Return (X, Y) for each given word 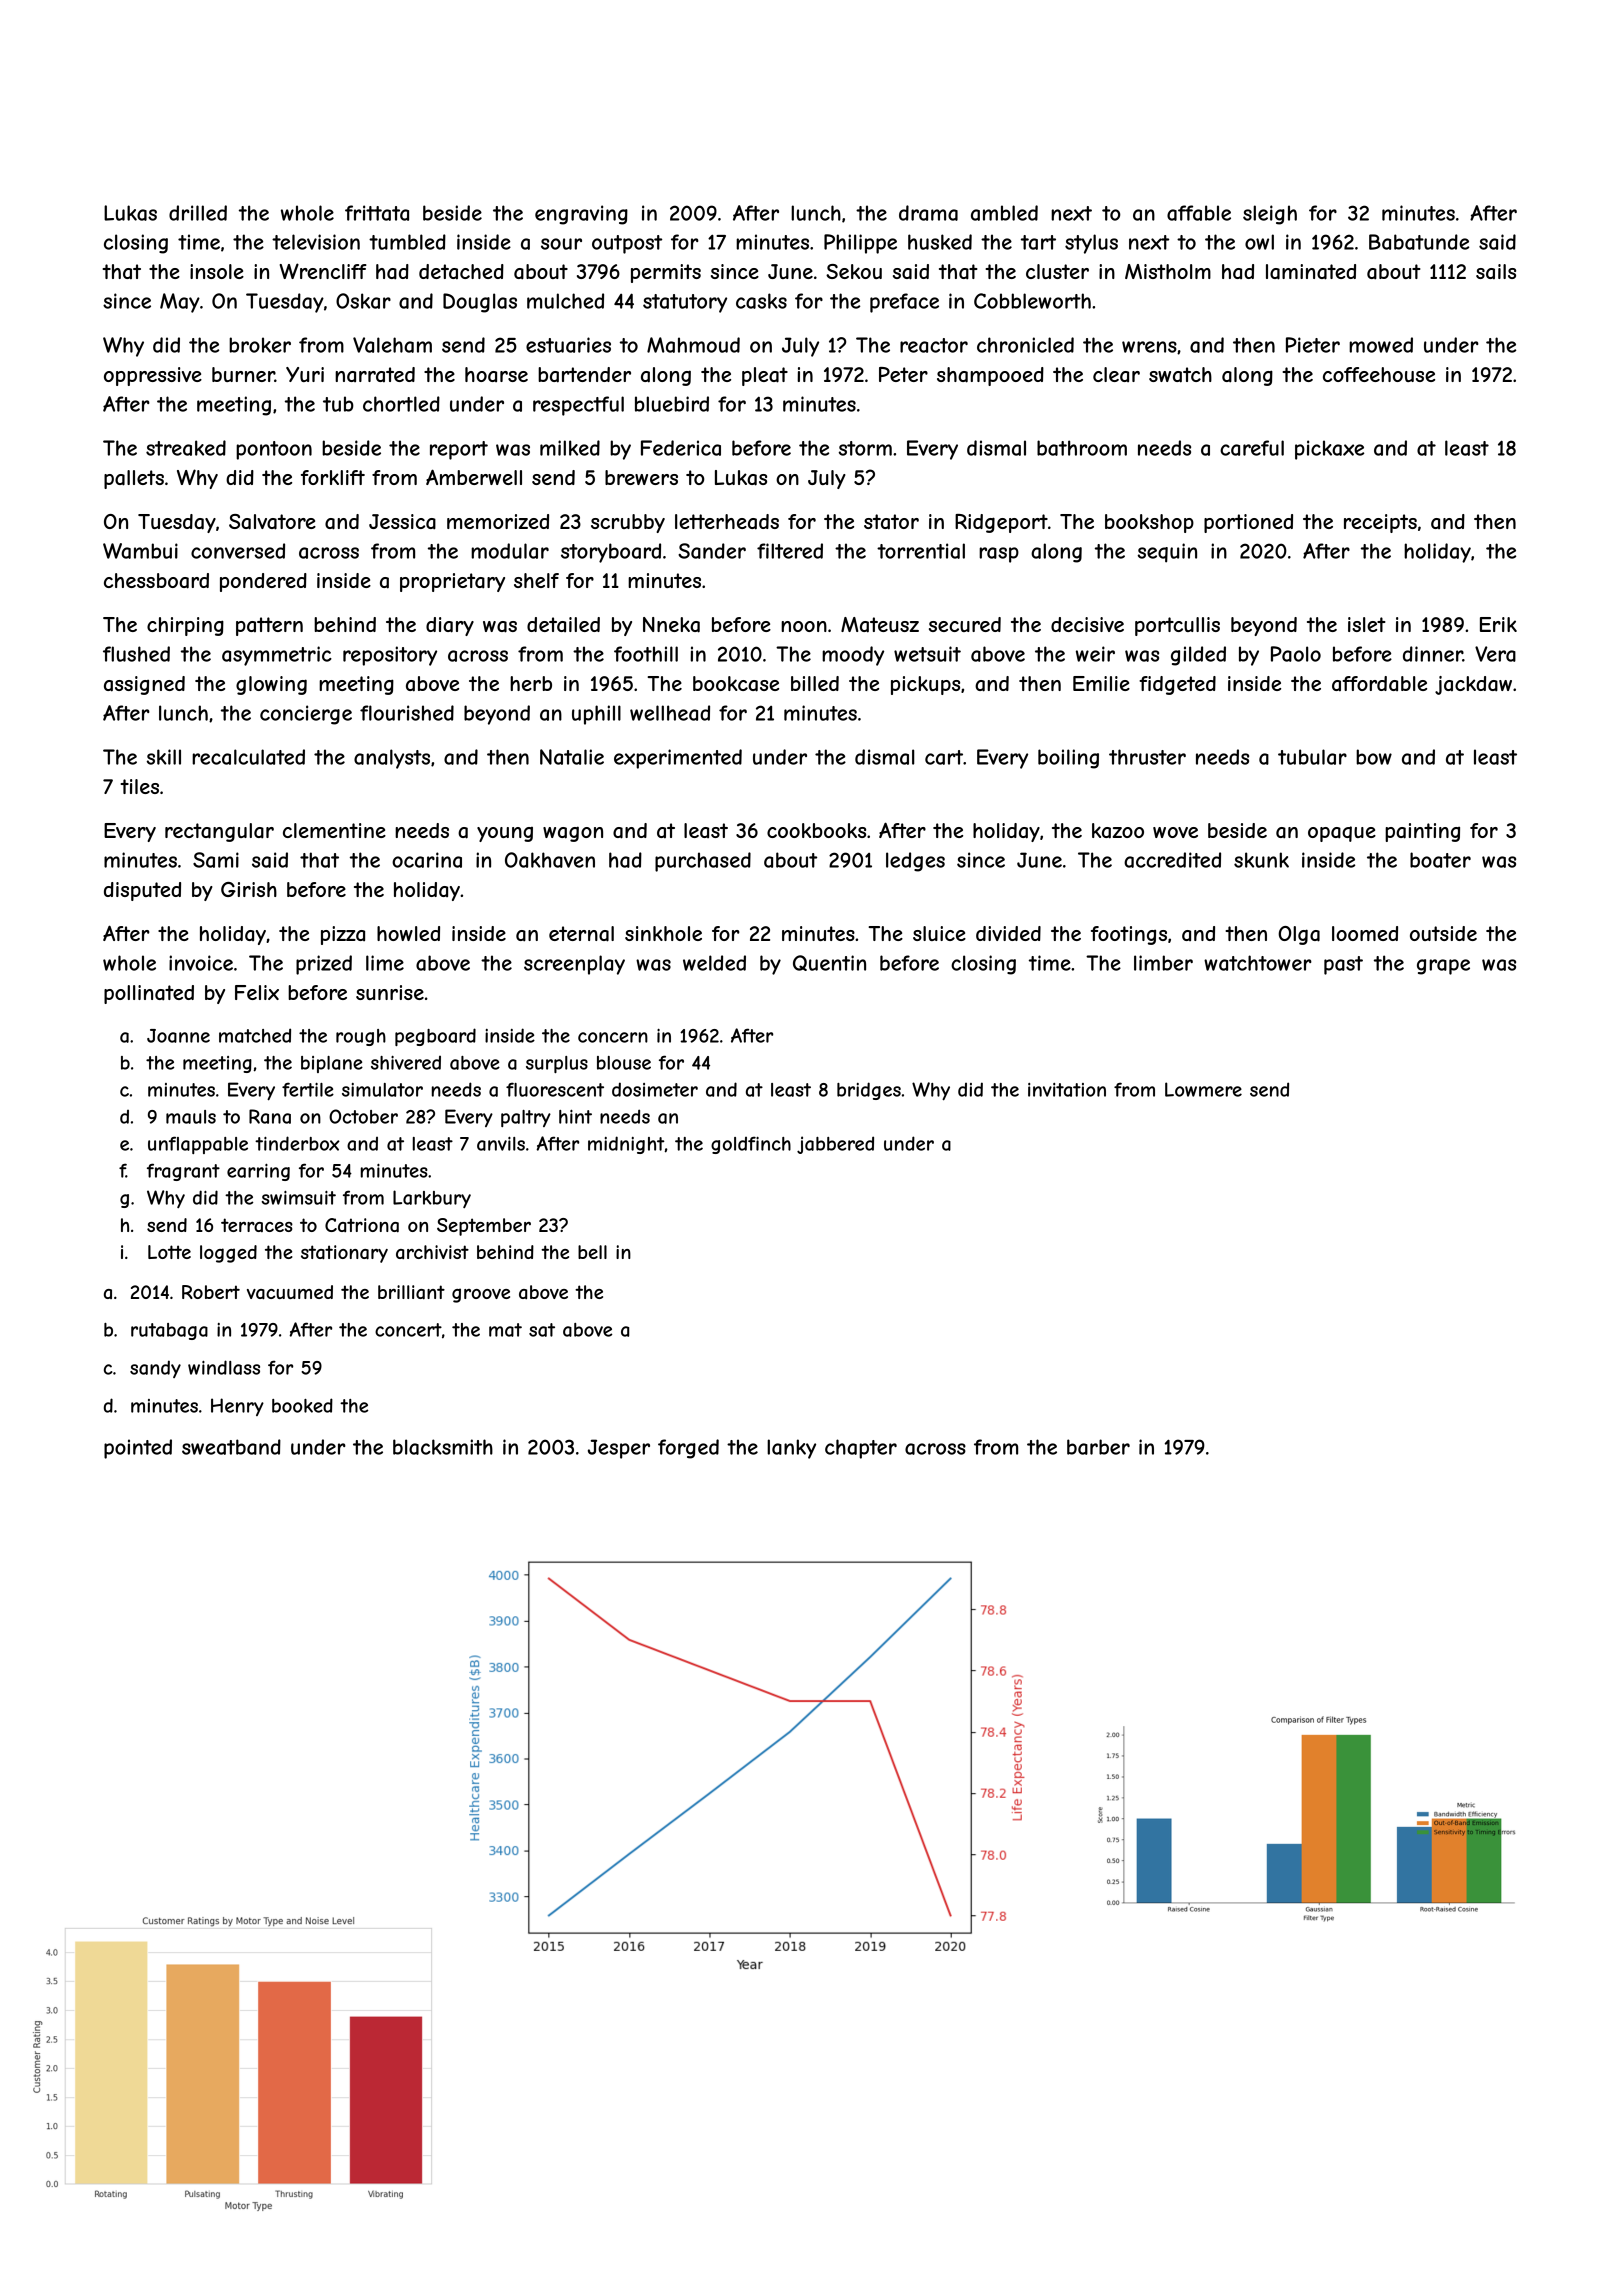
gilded (1198, 656)
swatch (1180, 375)
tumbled (407, 242)
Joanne (178, 1036)
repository (390, 656)
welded (714, 963)
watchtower (1258, 963)
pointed (138, 1449)
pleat (765, 376)
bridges (869, 1091)
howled (408, 933)
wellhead (670, 713)
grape (1443, 967)
